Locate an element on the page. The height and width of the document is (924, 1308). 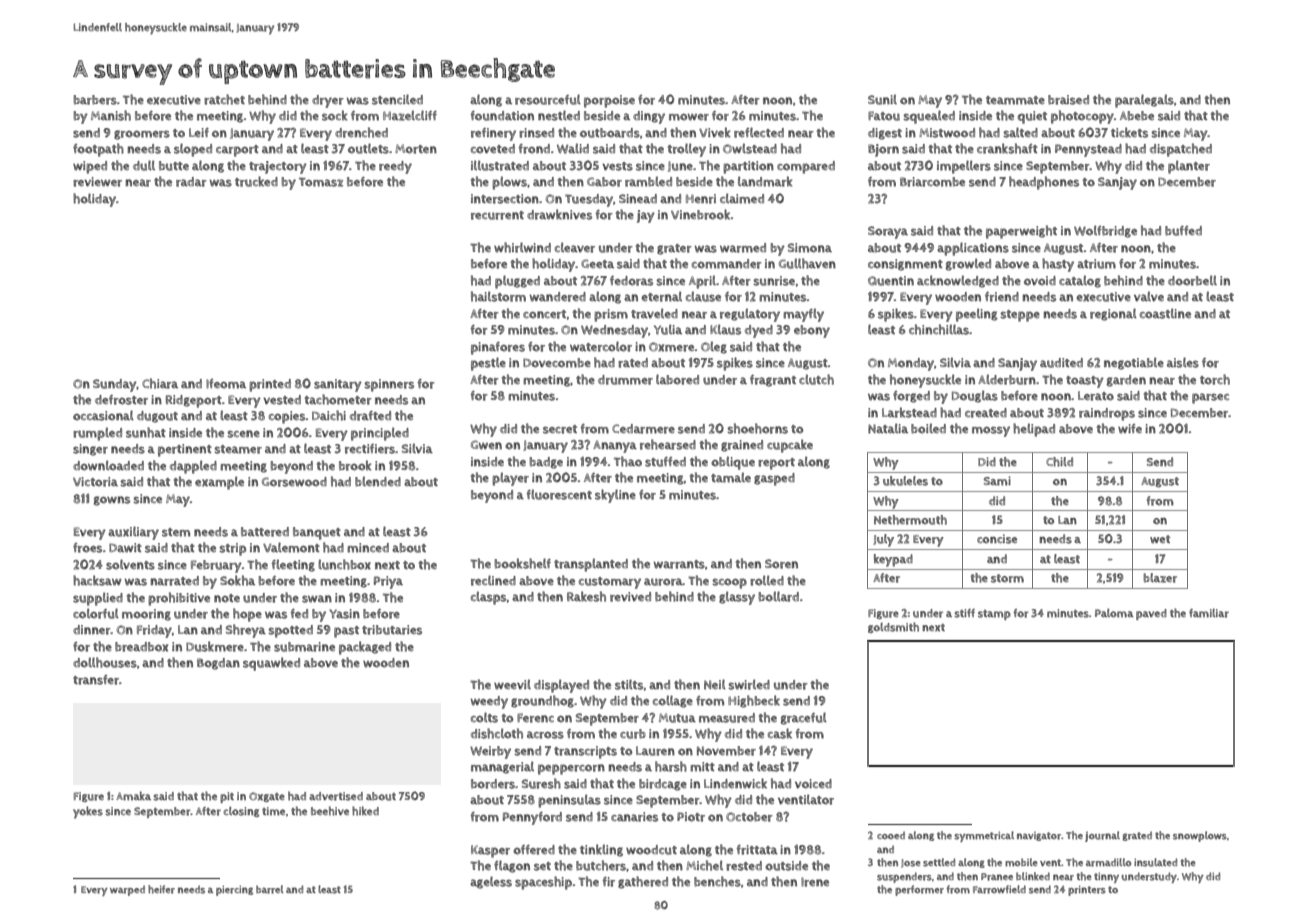
negotiable is located at coordinates (1134, 363).
